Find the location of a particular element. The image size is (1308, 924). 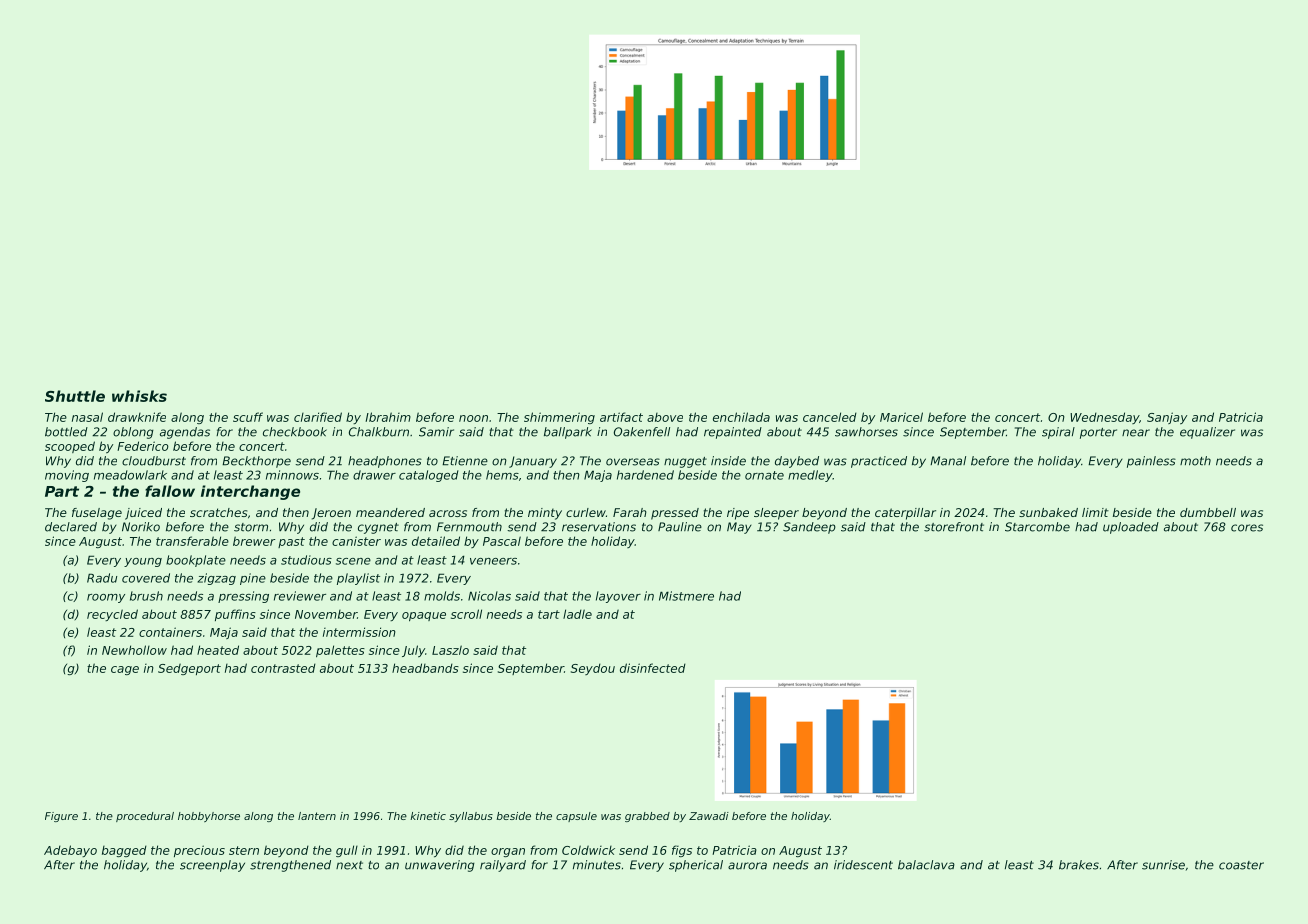

contrasted is located at coordinates (283, 668).
